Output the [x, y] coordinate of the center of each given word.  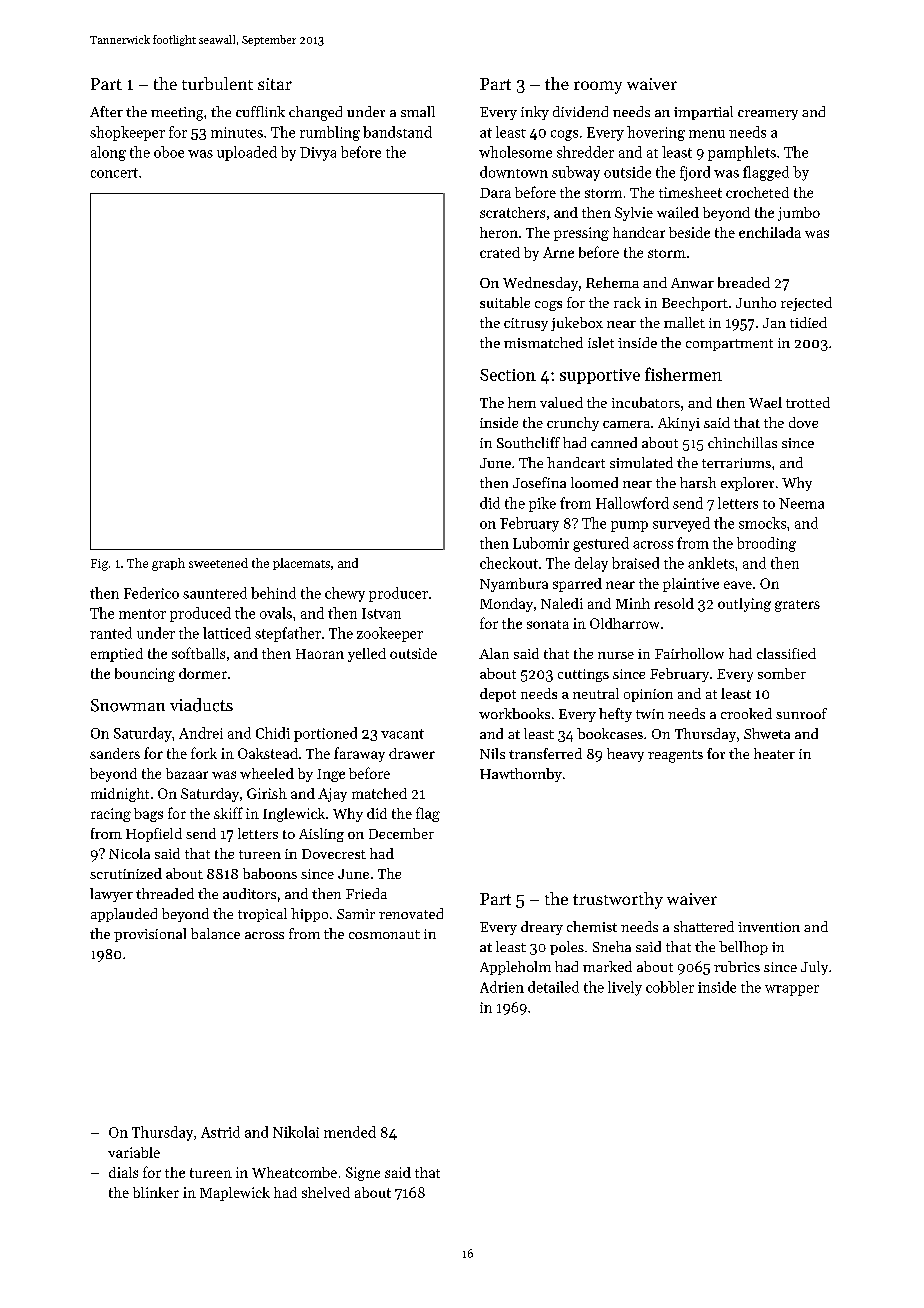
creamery [768, 115]
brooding [766, 544]
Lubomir [541, 543]
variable [134, 1152]
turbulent [217, 83]
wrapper [792, 990]
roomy [598, 87]
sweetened [218, 563]
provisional [150, 935]
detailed [553, 987]
